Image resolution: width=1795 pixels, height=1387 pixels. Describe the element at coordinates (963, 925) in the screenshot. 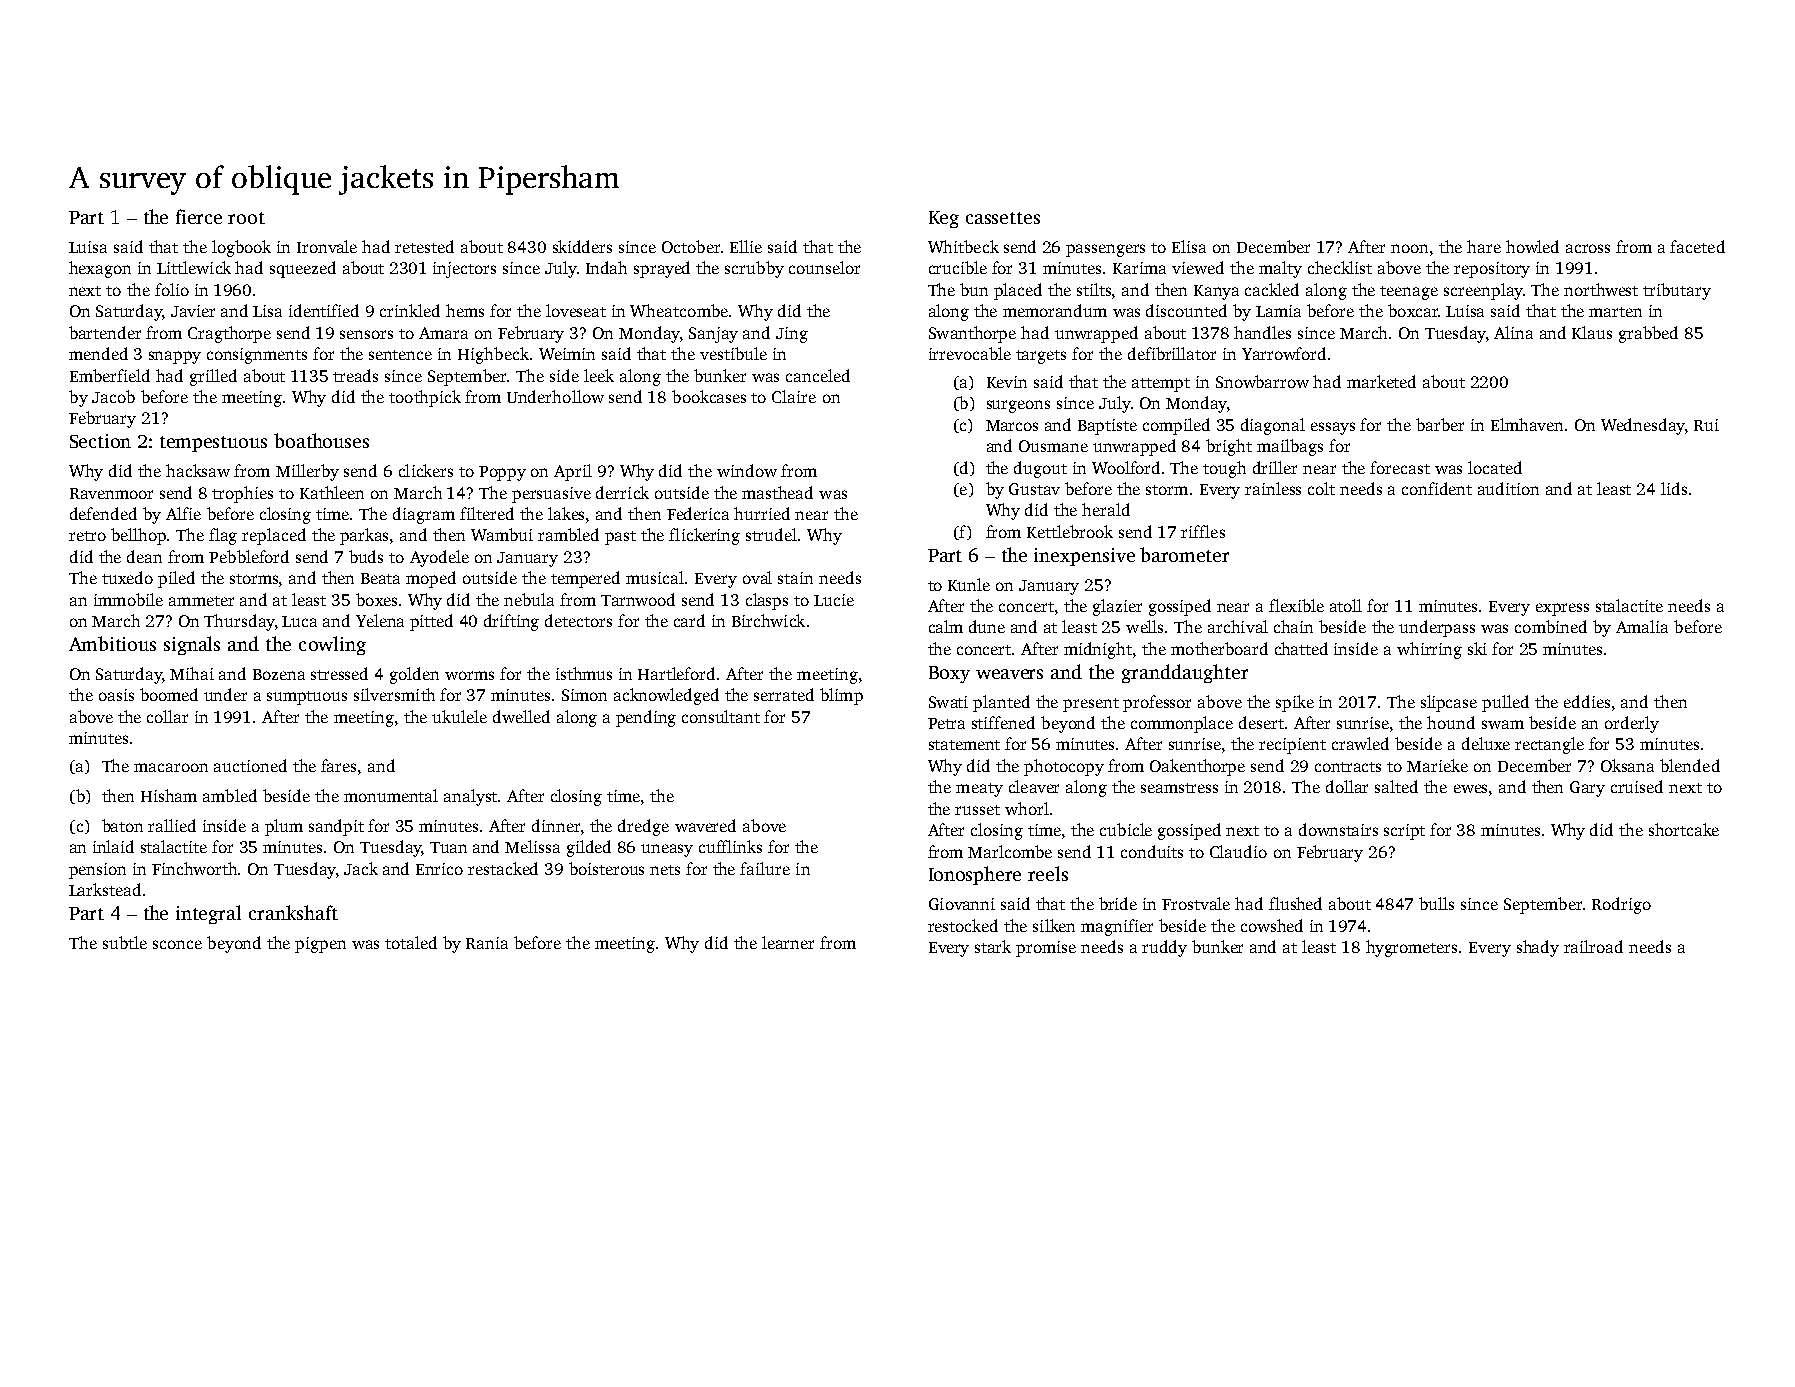

I see `restocked` at that location.
